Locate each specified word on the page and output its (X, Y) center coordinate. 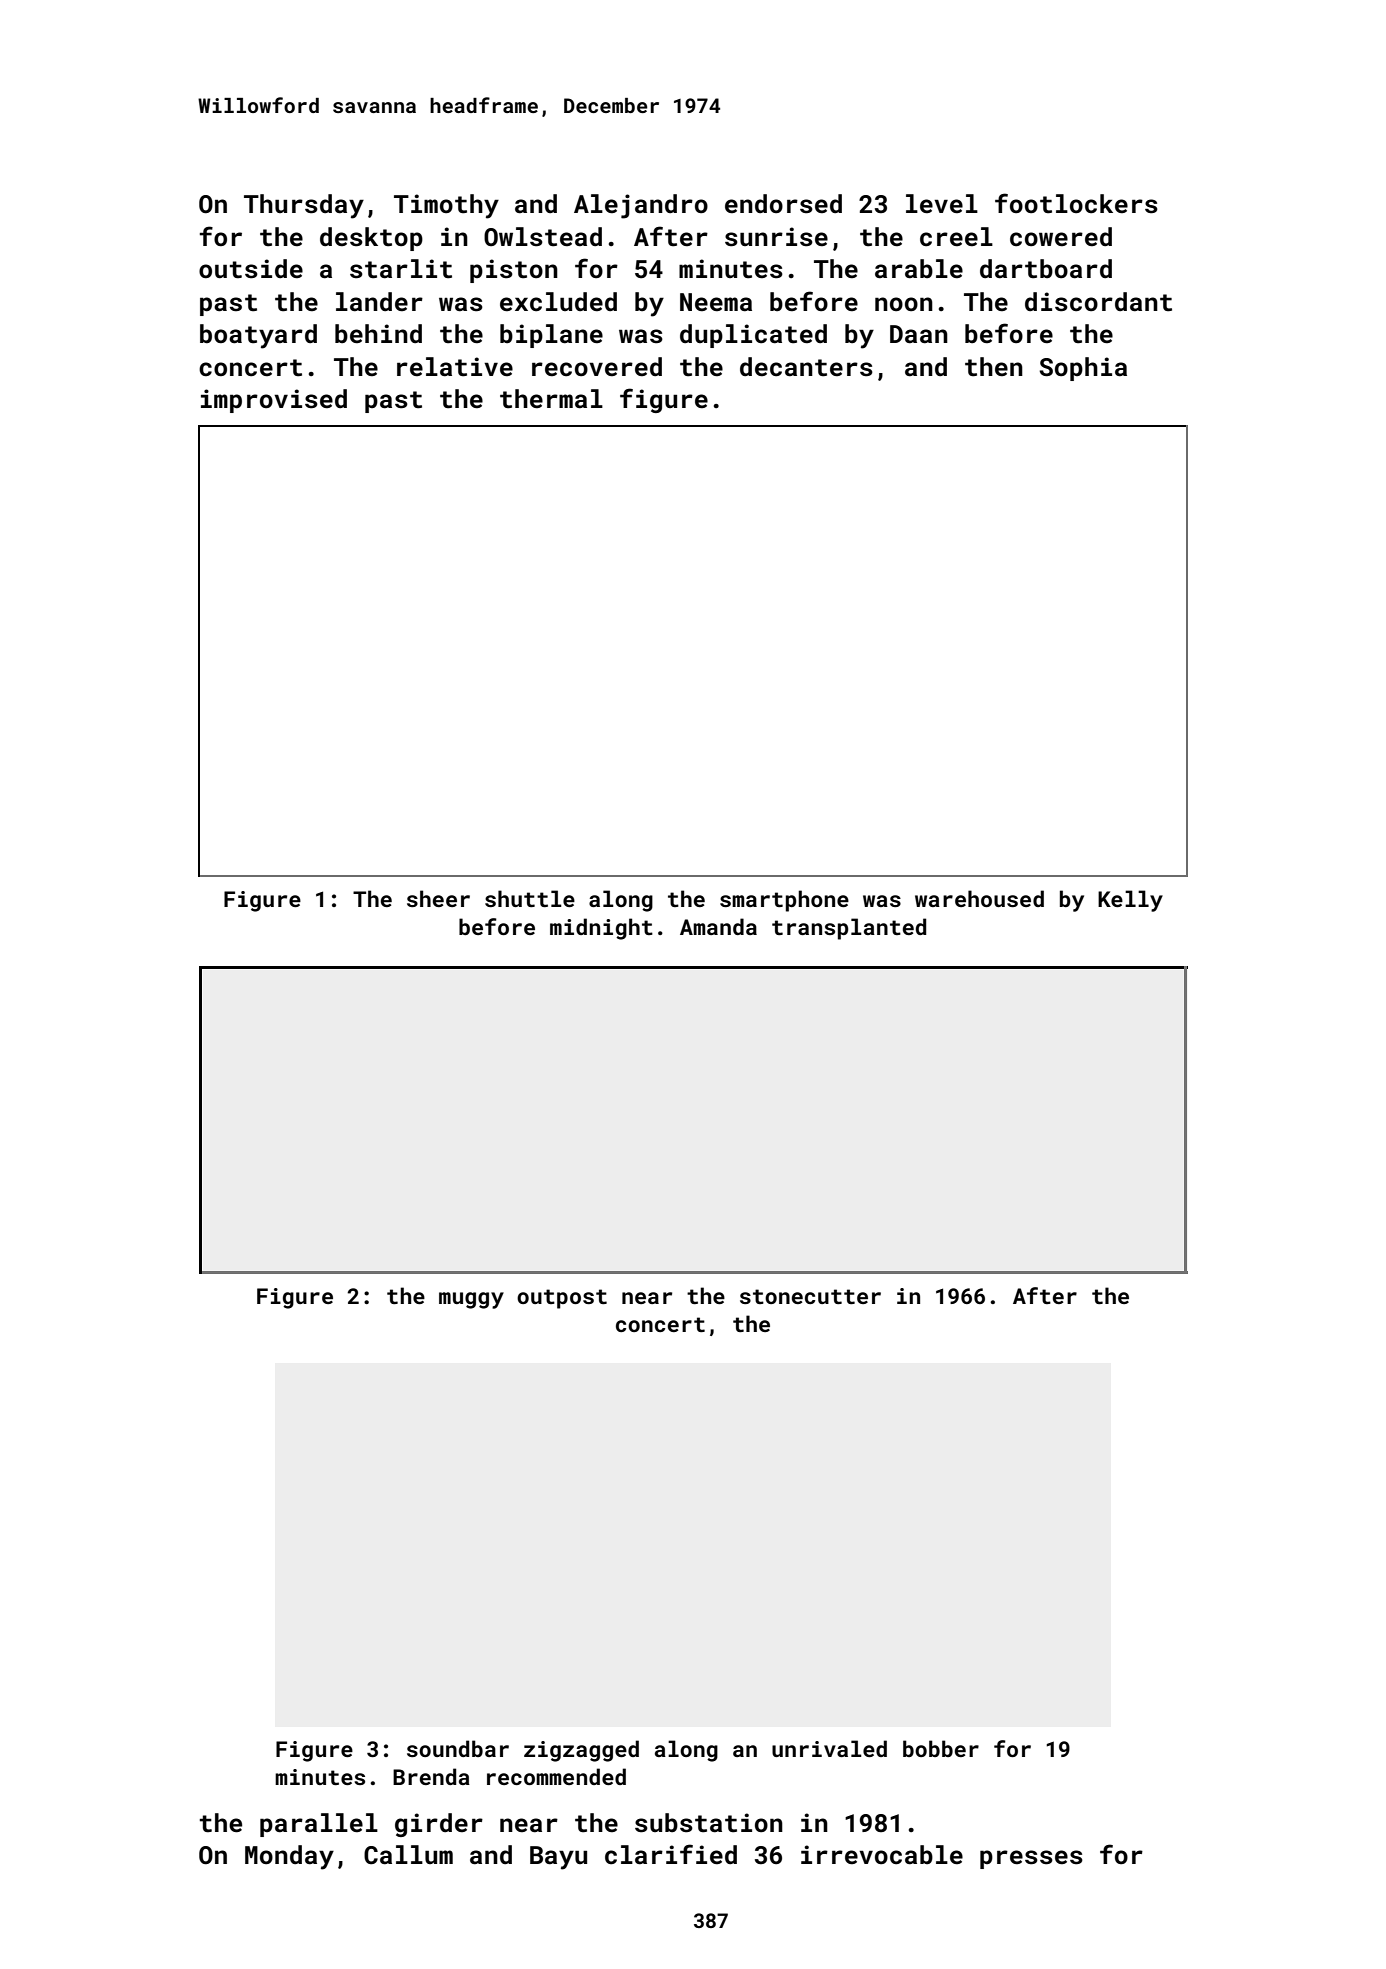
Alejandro (641, 206)
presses (1031, 1859)
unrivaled (829, 1748)
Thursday (304, 206)
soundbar (458, 1748)
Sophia (1083, 369)
